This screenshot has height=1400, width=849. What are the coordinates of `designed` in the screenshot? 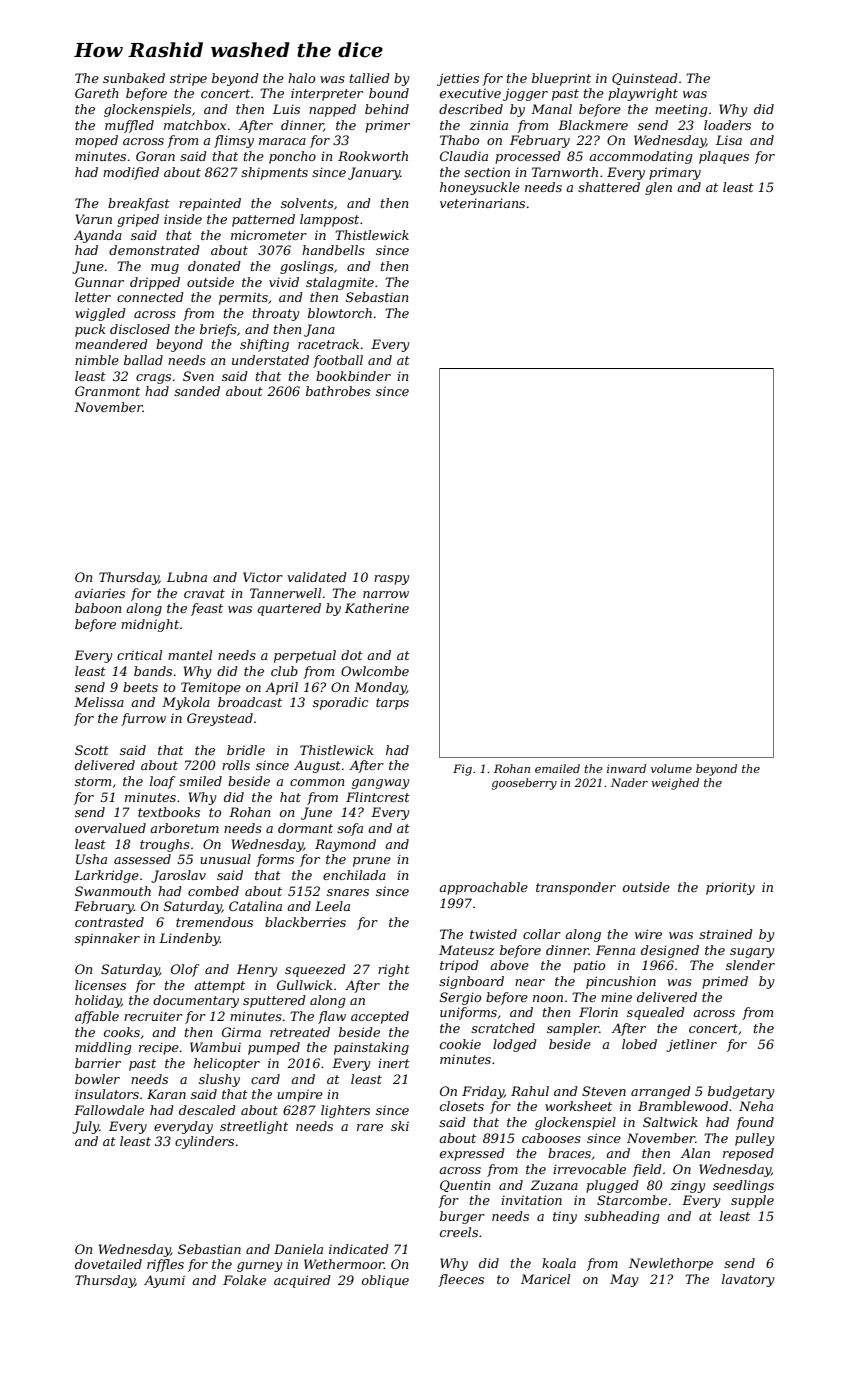 It's located at (670, 951).
